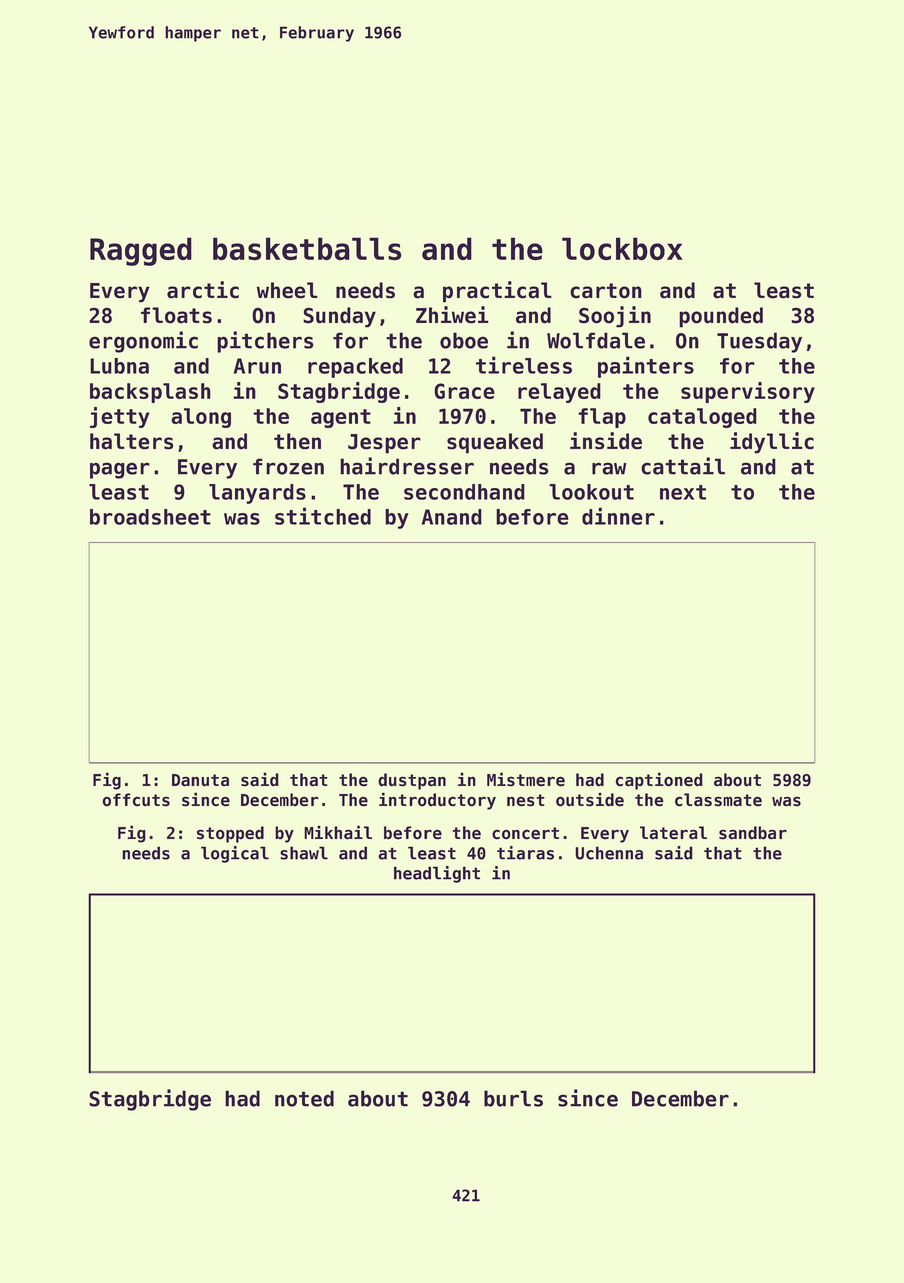 Image resolution: width=904 pixels, height=1283 pixels. What do you see at coordinates (464, 340) in the page?
I see `oboe` at bounding box center [464, 340].
